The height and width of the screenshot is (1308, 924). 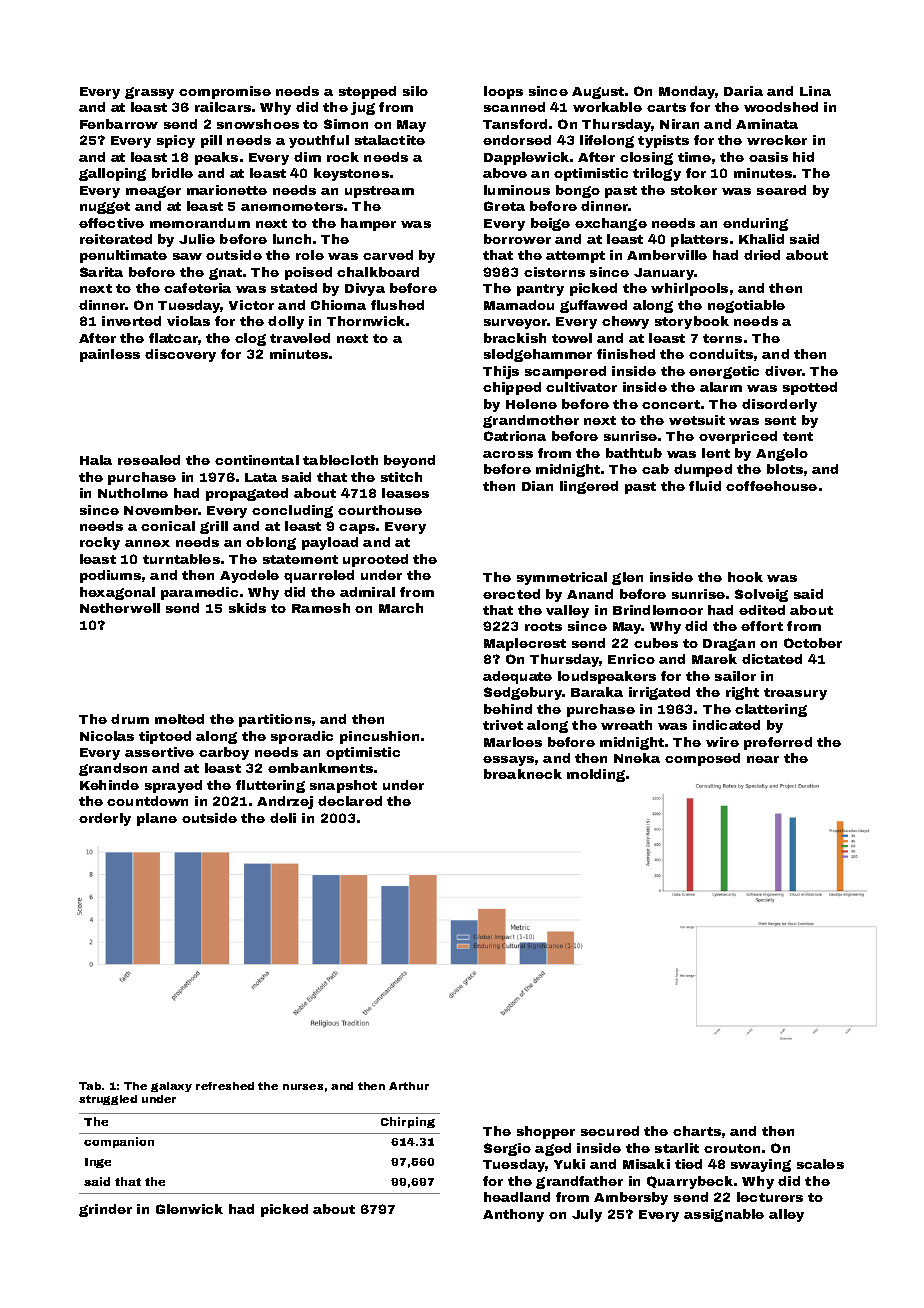 I want to click on declared, so click(x=350, y=801).
